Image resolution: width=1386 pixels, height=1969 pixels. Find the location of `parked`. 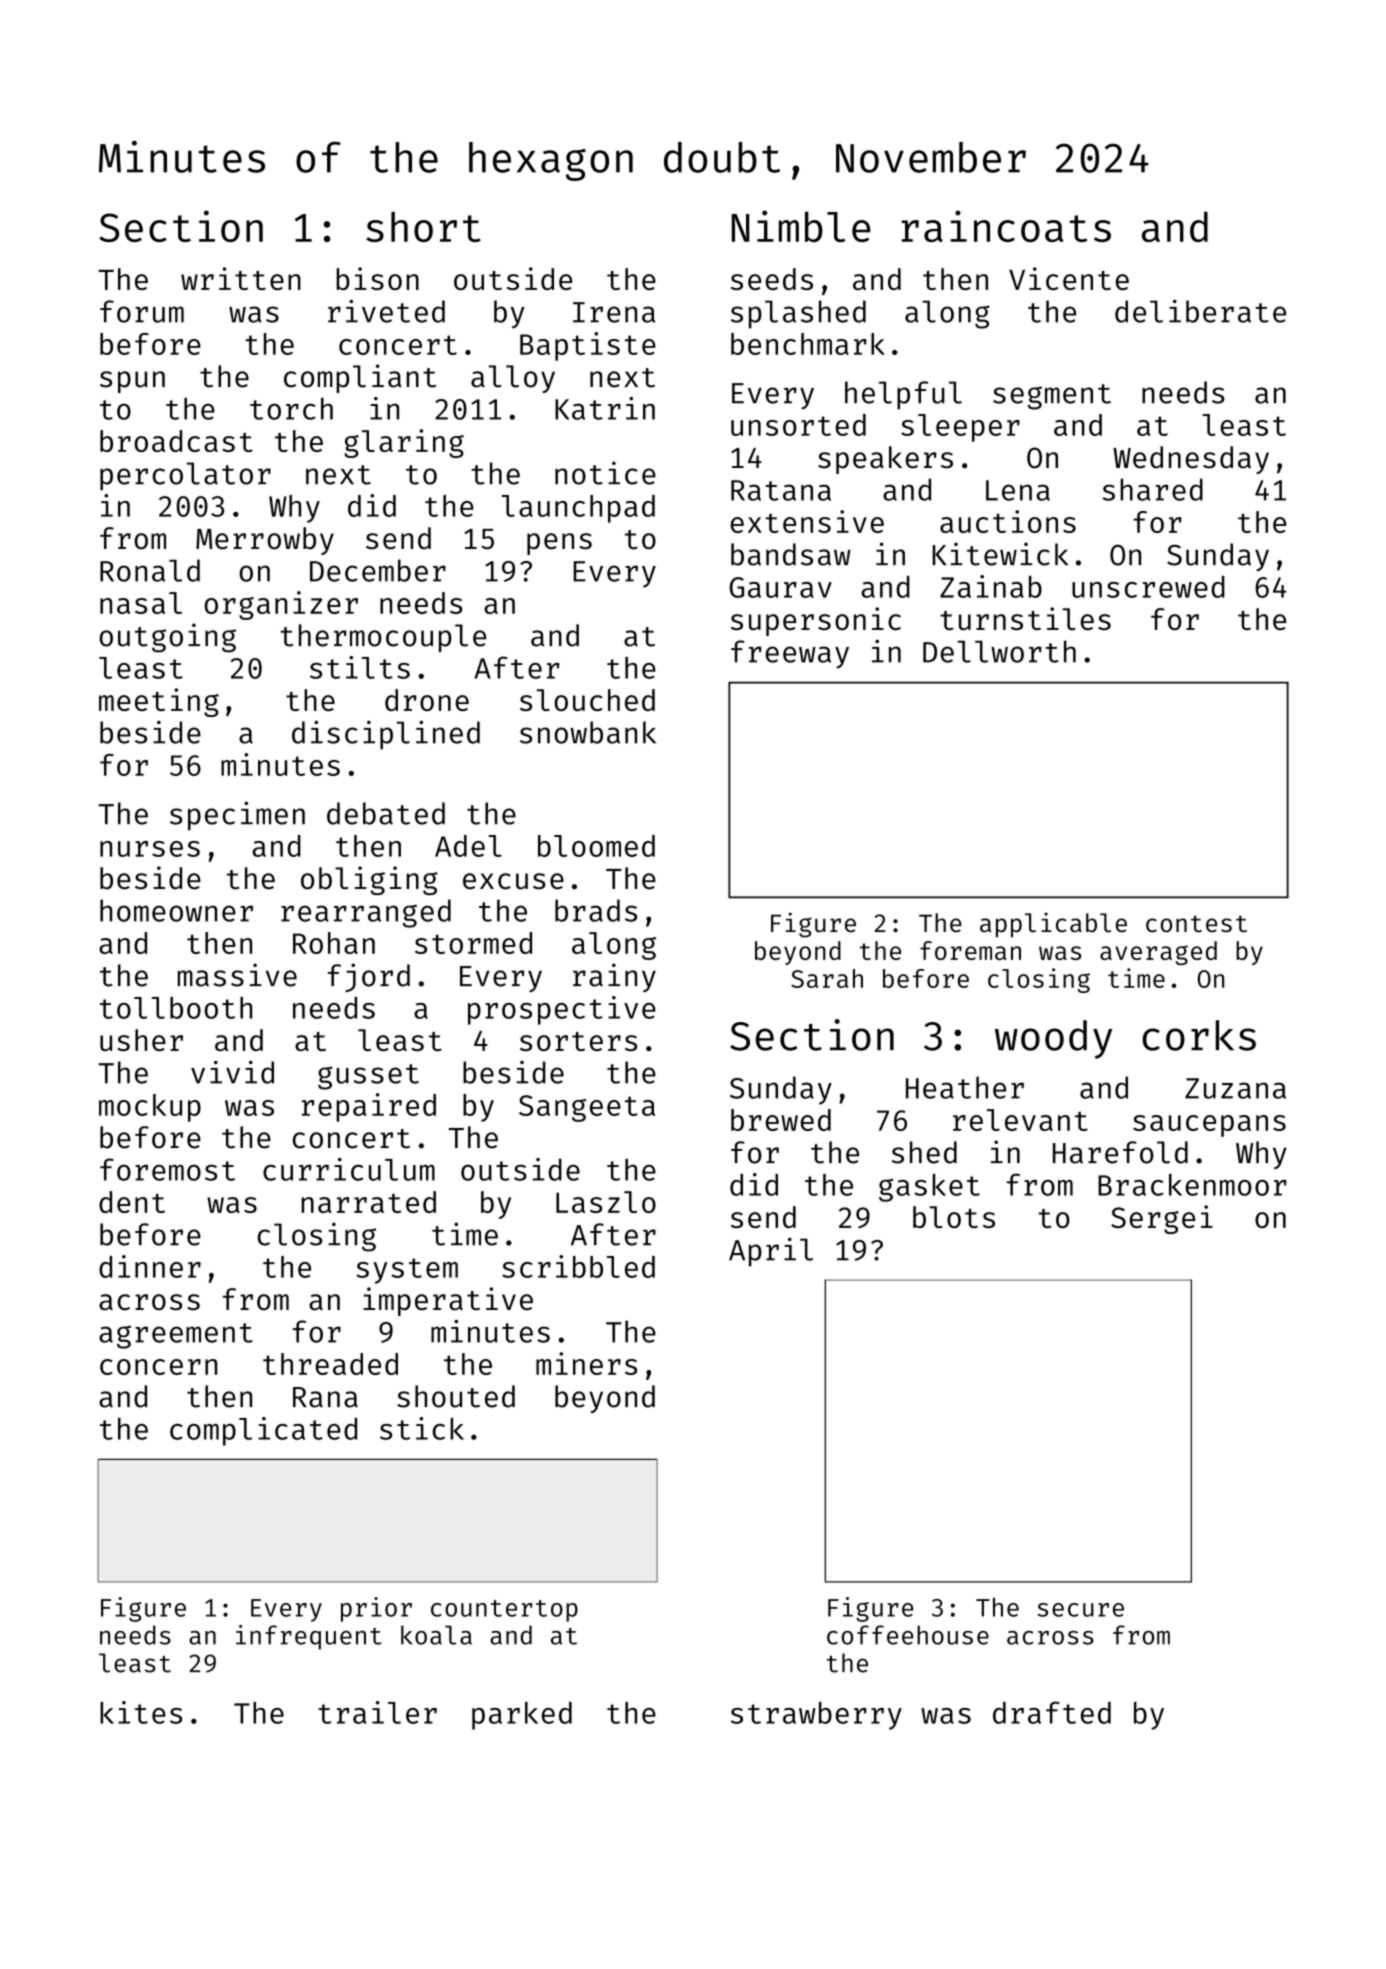

parked is located at coordinates (522, 1716).
